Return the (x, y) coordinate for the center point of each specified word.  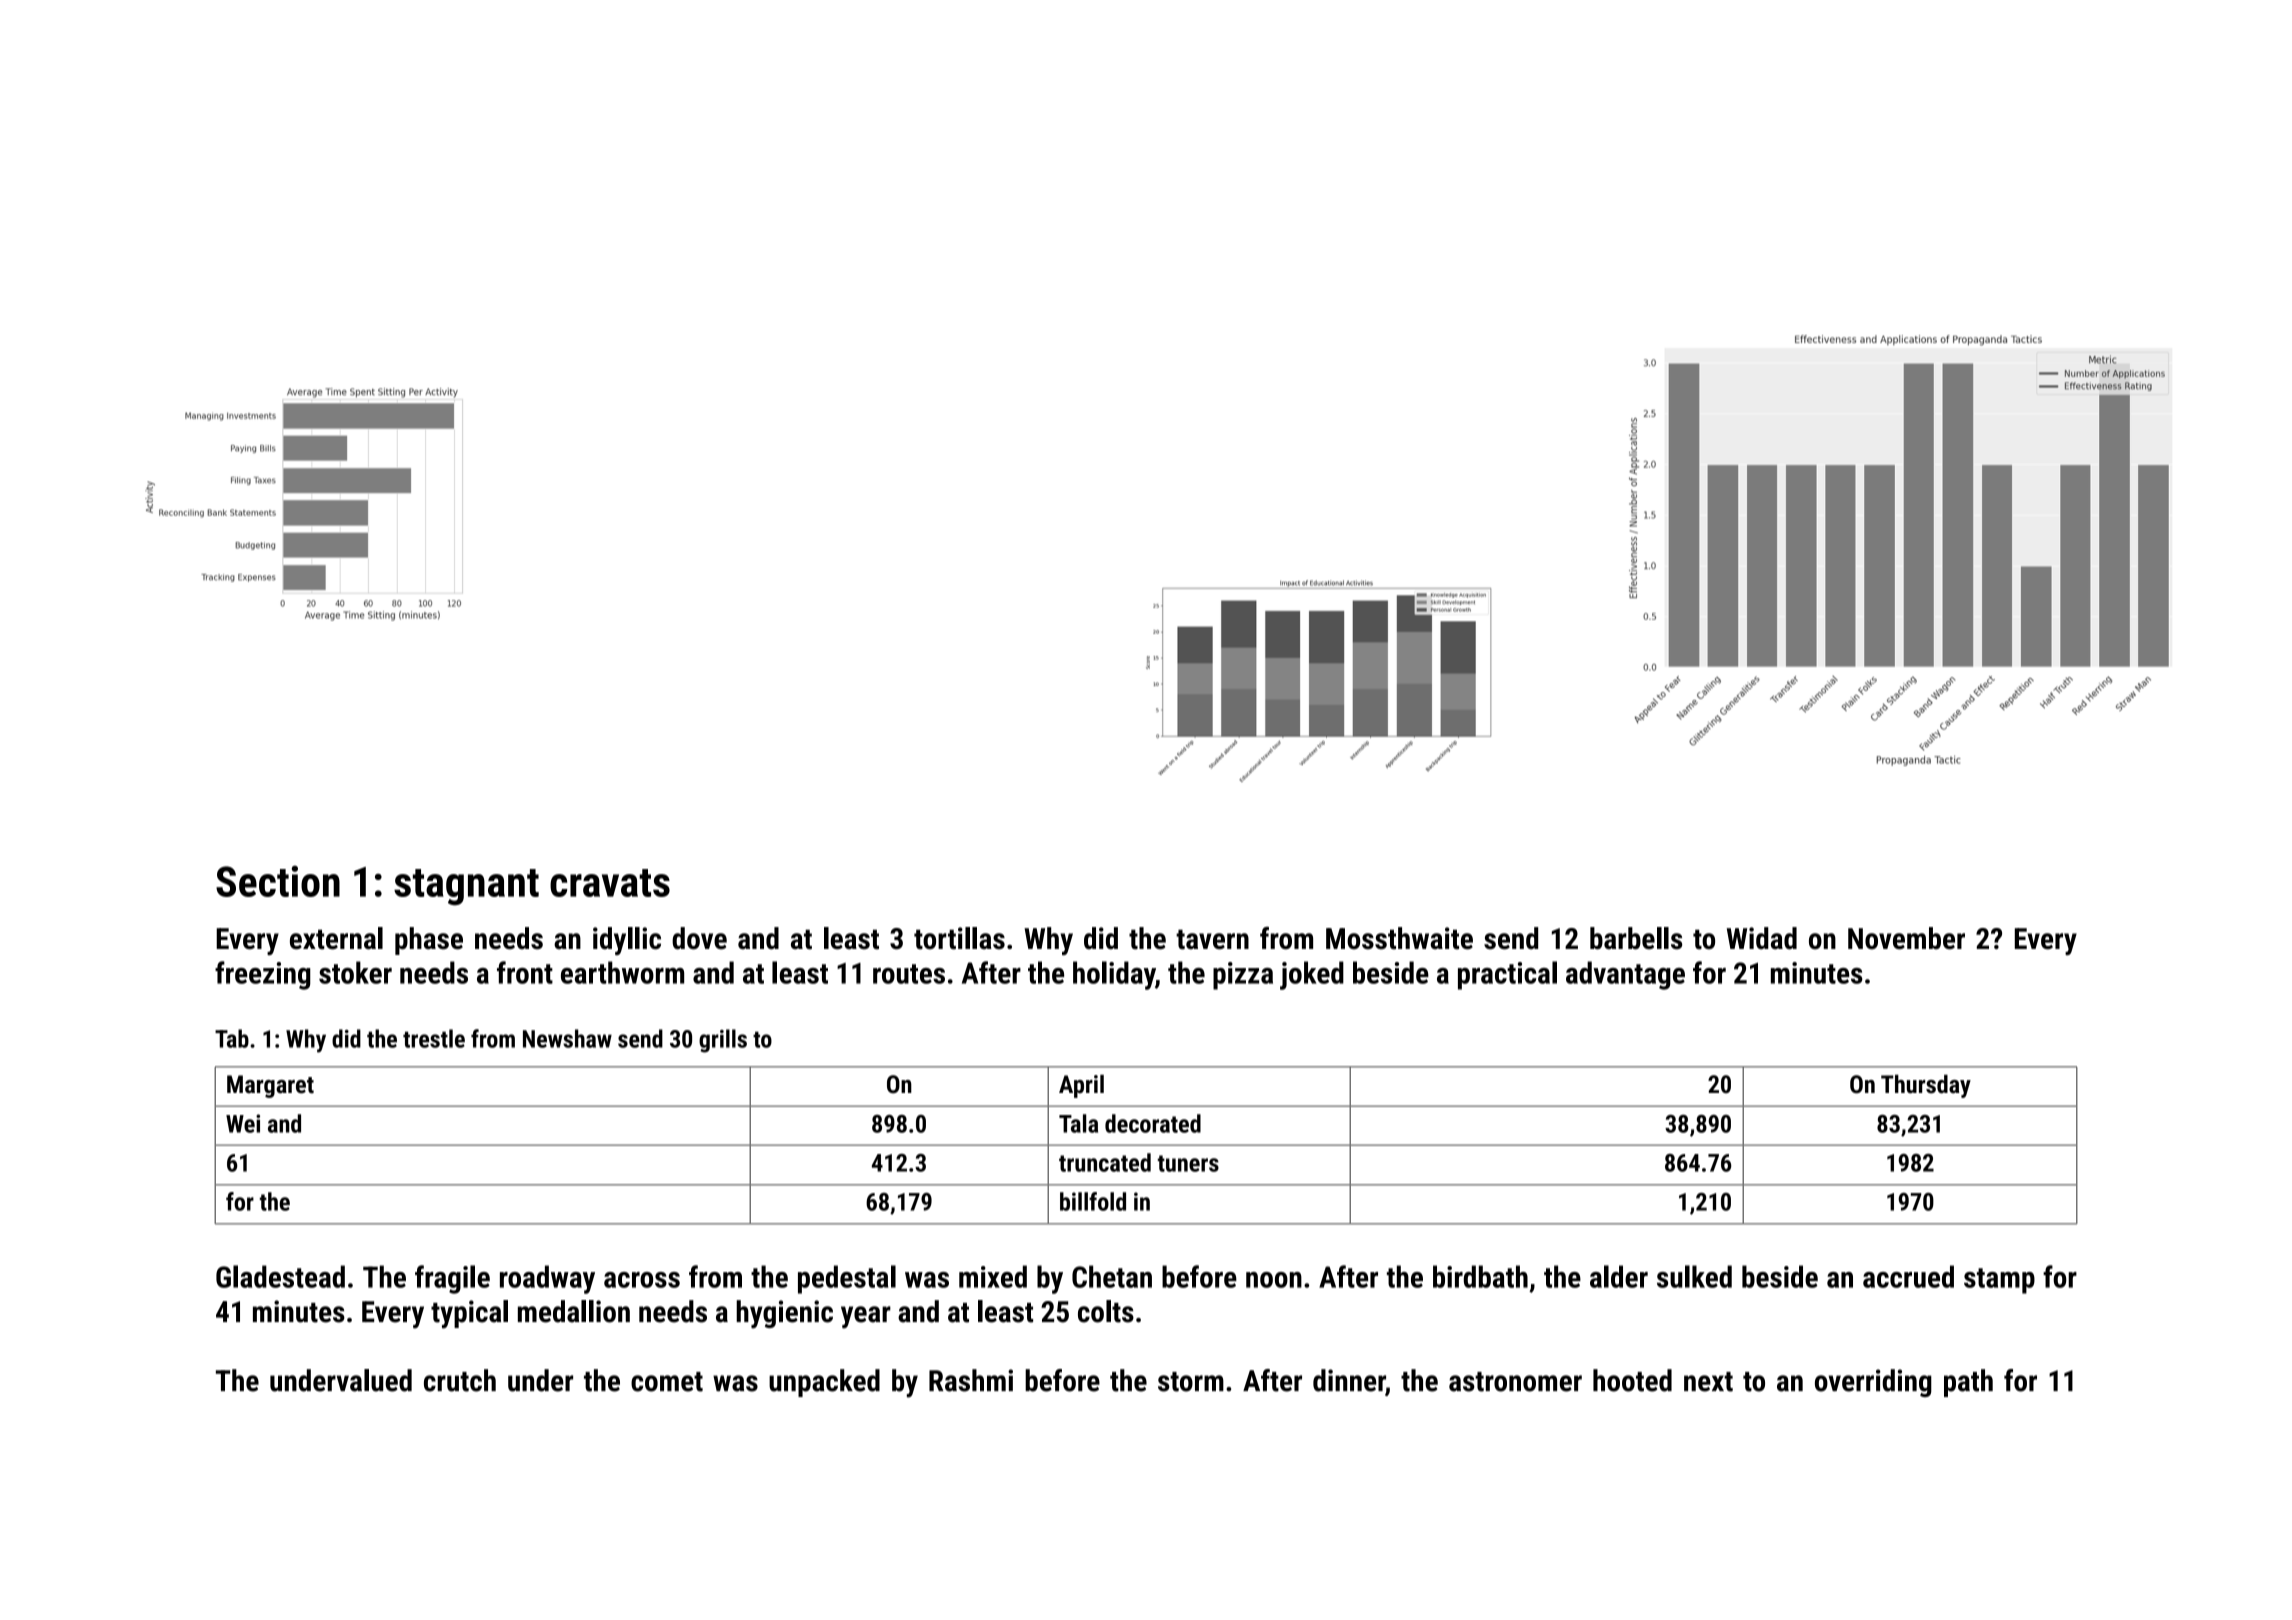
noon (1274, 1280)
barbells (1636, 938)
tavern (1212, 939)
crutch (460, 1380)
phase (429, 941)
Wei (243, 1123)
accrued (1908, 1276)
